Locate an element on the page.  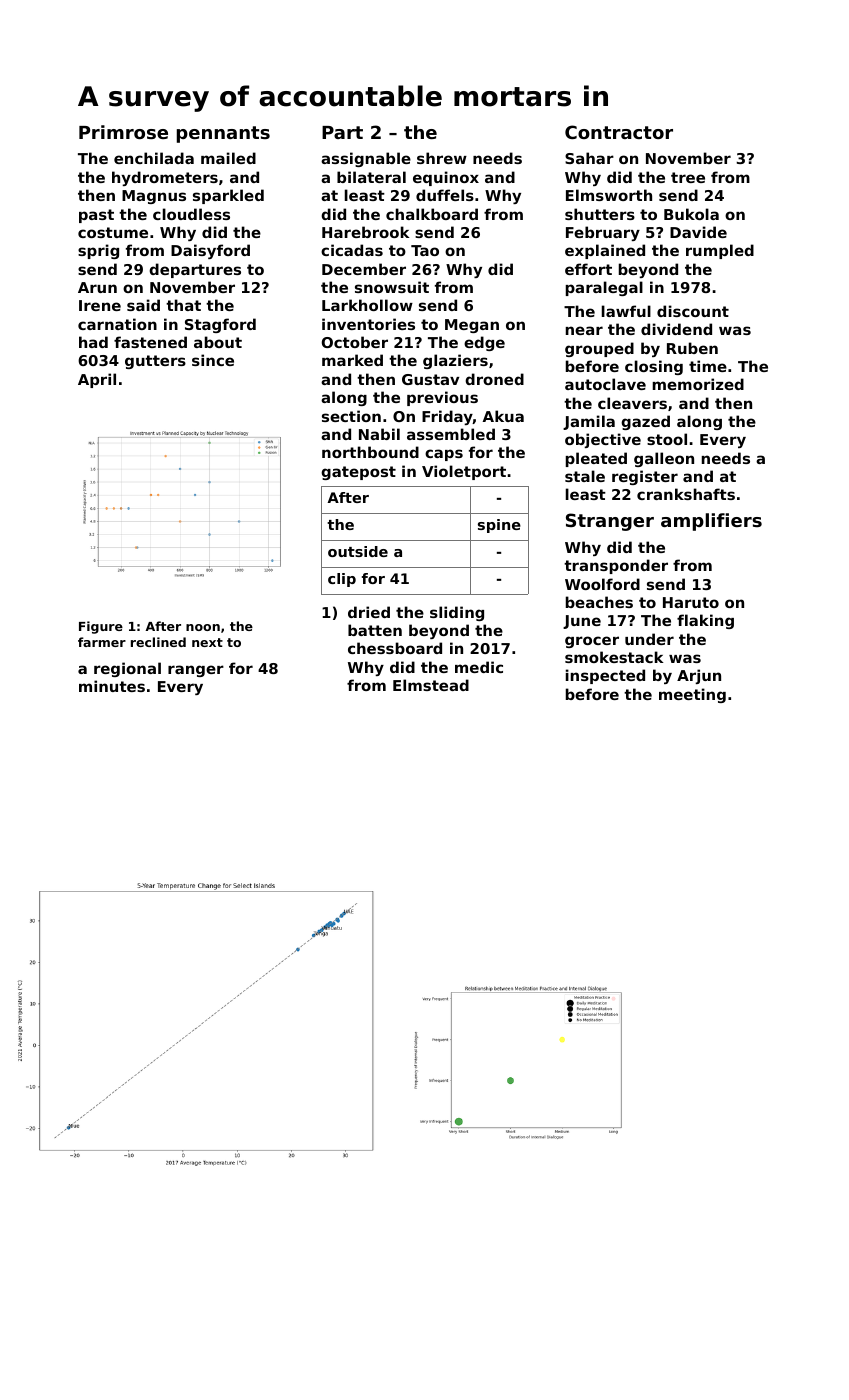
marked is located at coordinates (352, 360).
